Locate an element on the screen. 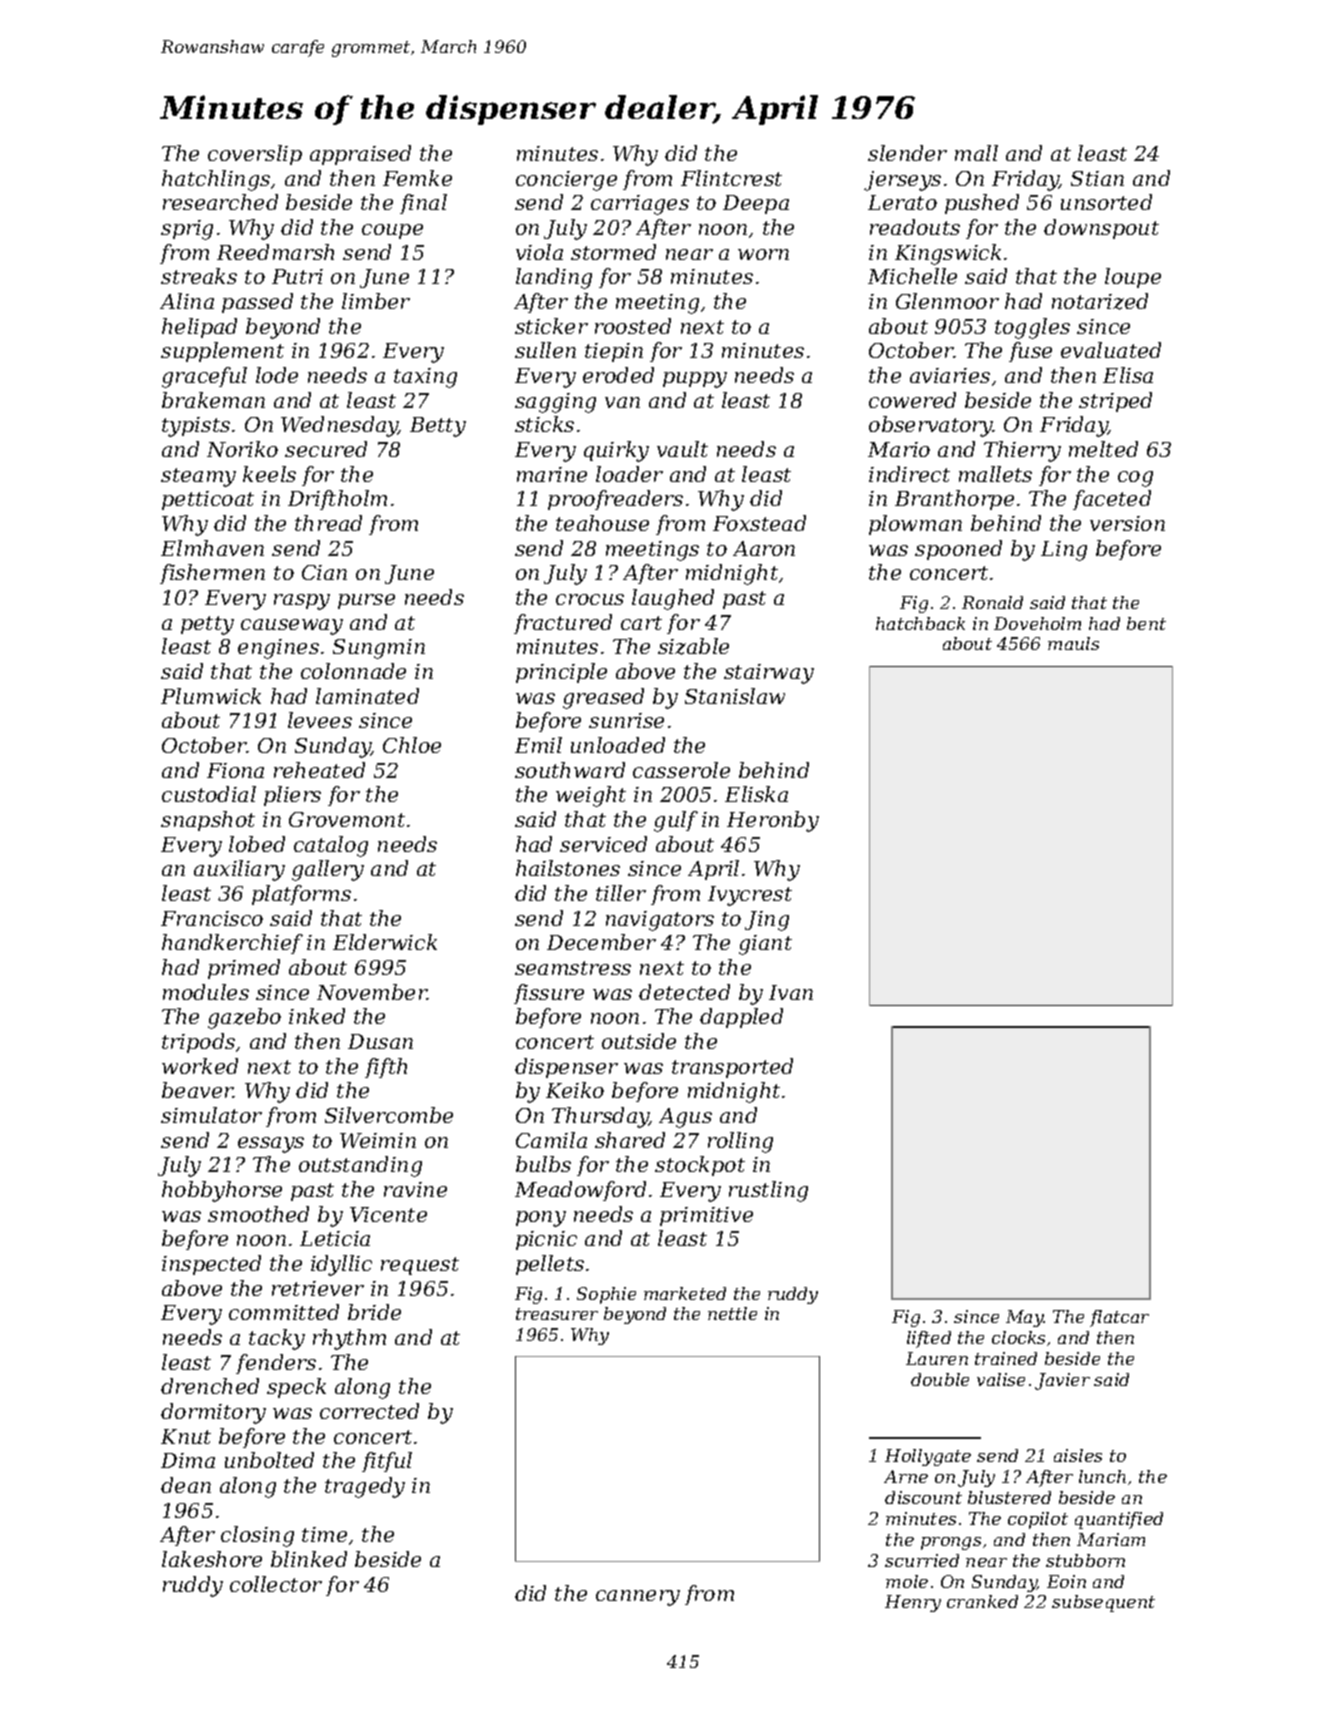 The width and height of the screenshot is (1335, 1728). striped is located at coordinates (1115, 402).
